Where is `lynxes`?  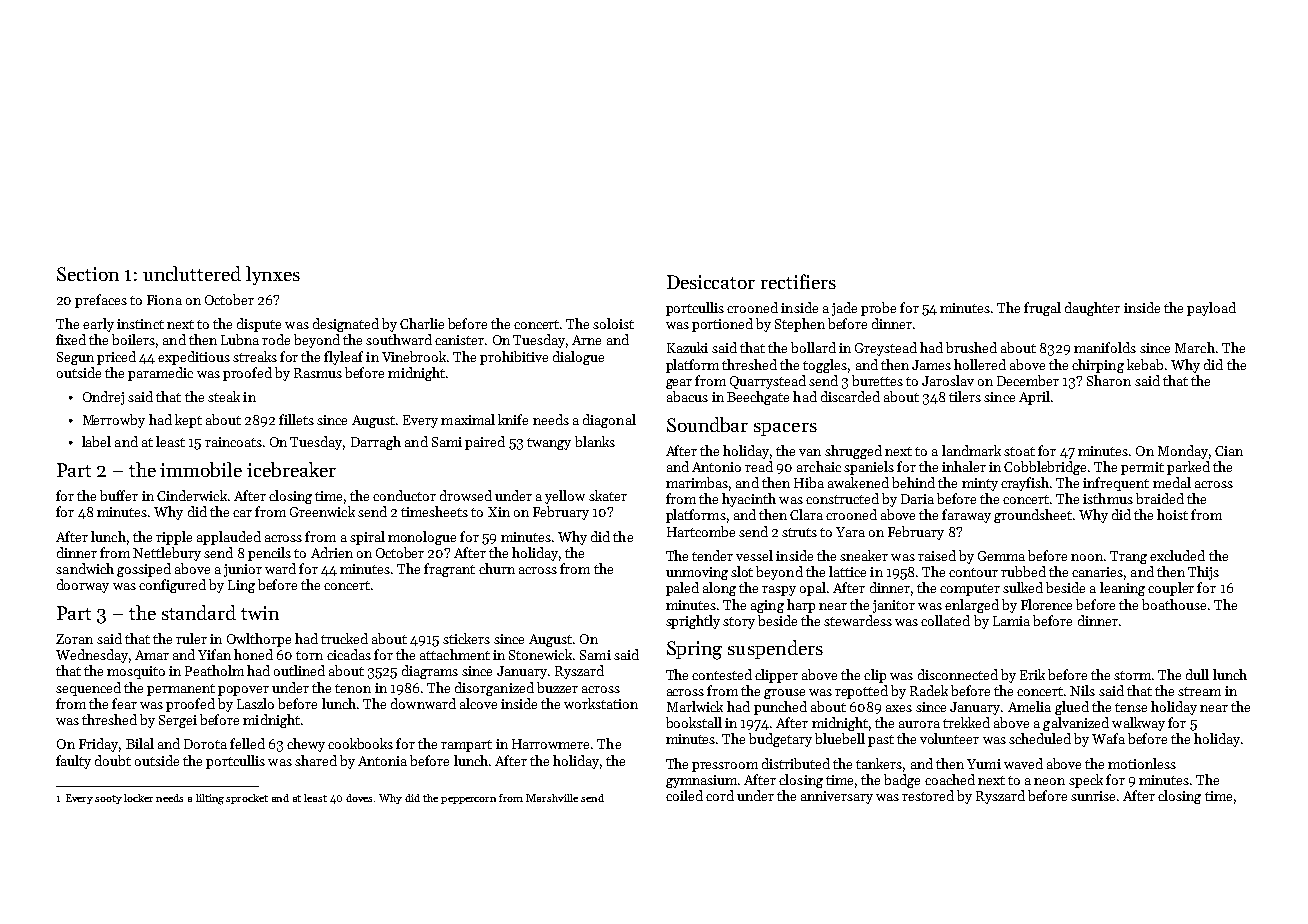
lynxes is located at coordinates (273, 275).
